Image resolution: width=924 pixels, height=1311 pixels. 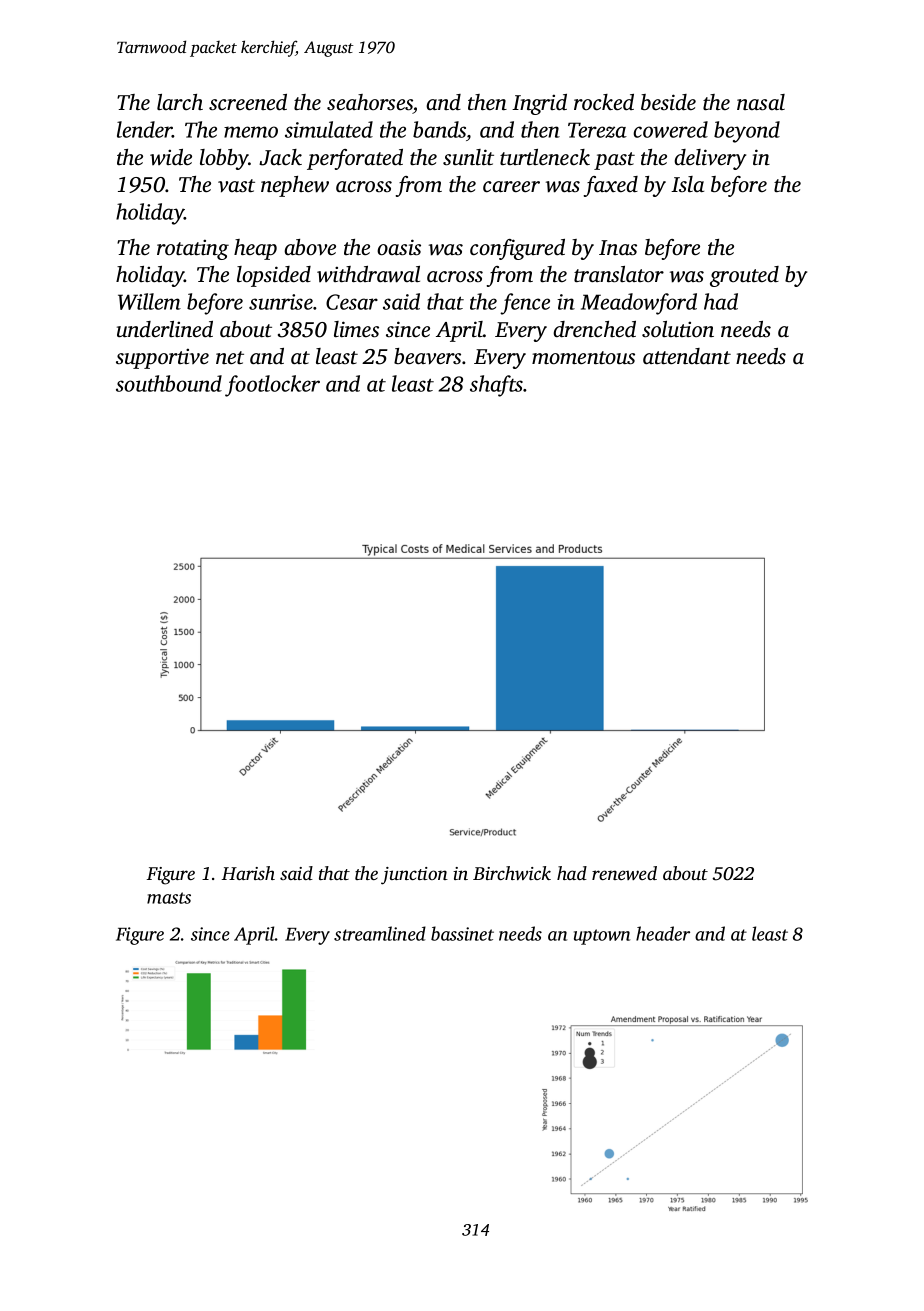 What do you see at coordinates (761, 102) in the screenshot?
I see `nasal` at bounding box center [761, 102].
